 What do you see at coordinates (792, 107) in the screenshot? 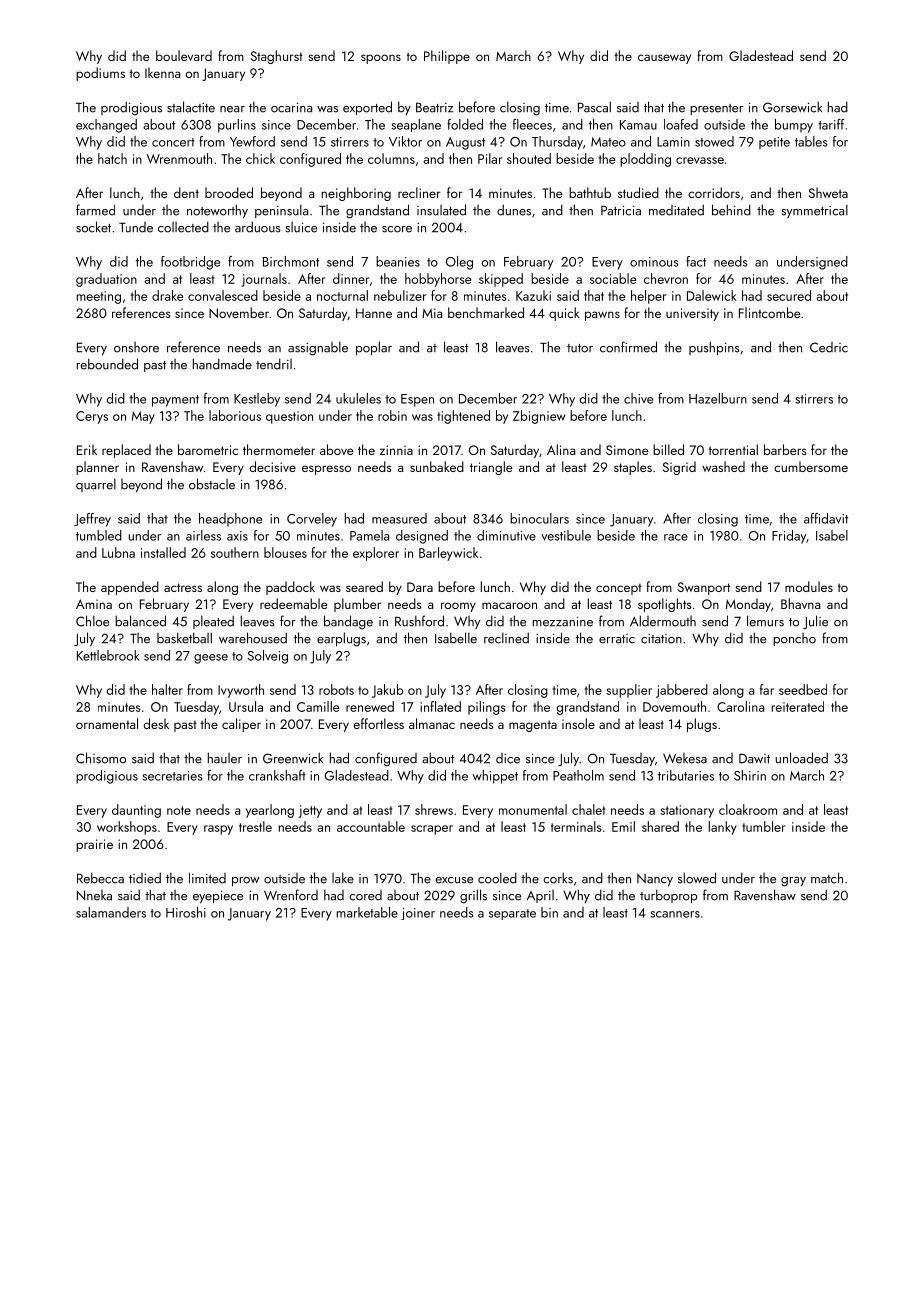
I see `Gorsewick` at bounding box center [792, 107].
